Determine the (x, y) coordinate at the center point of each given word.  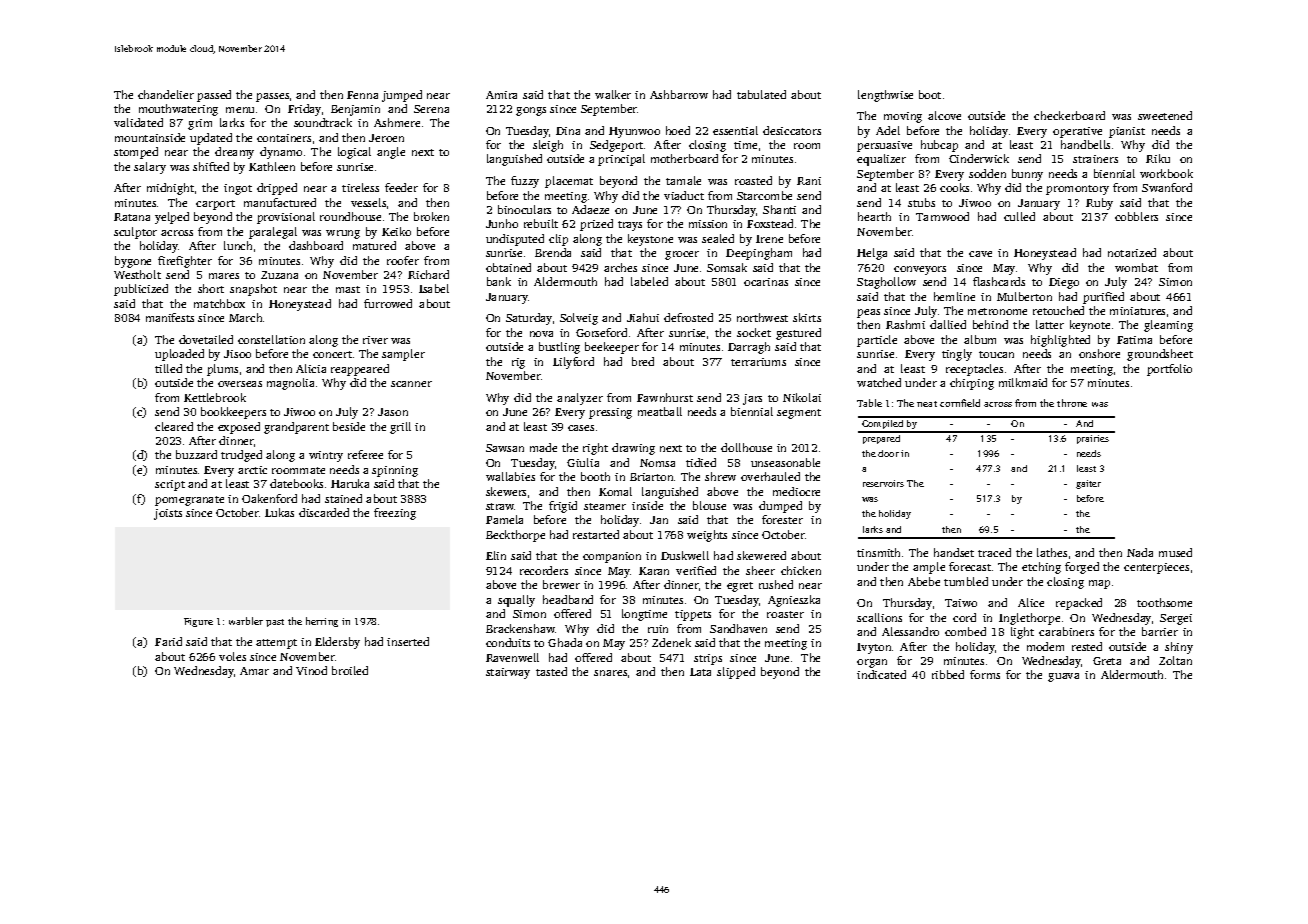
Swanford (1167, 187)
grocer (682, 255)
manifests (170, 317)
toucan (996, 354)
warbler (246, 621)
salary (150, 168)
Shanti (779, 209)
